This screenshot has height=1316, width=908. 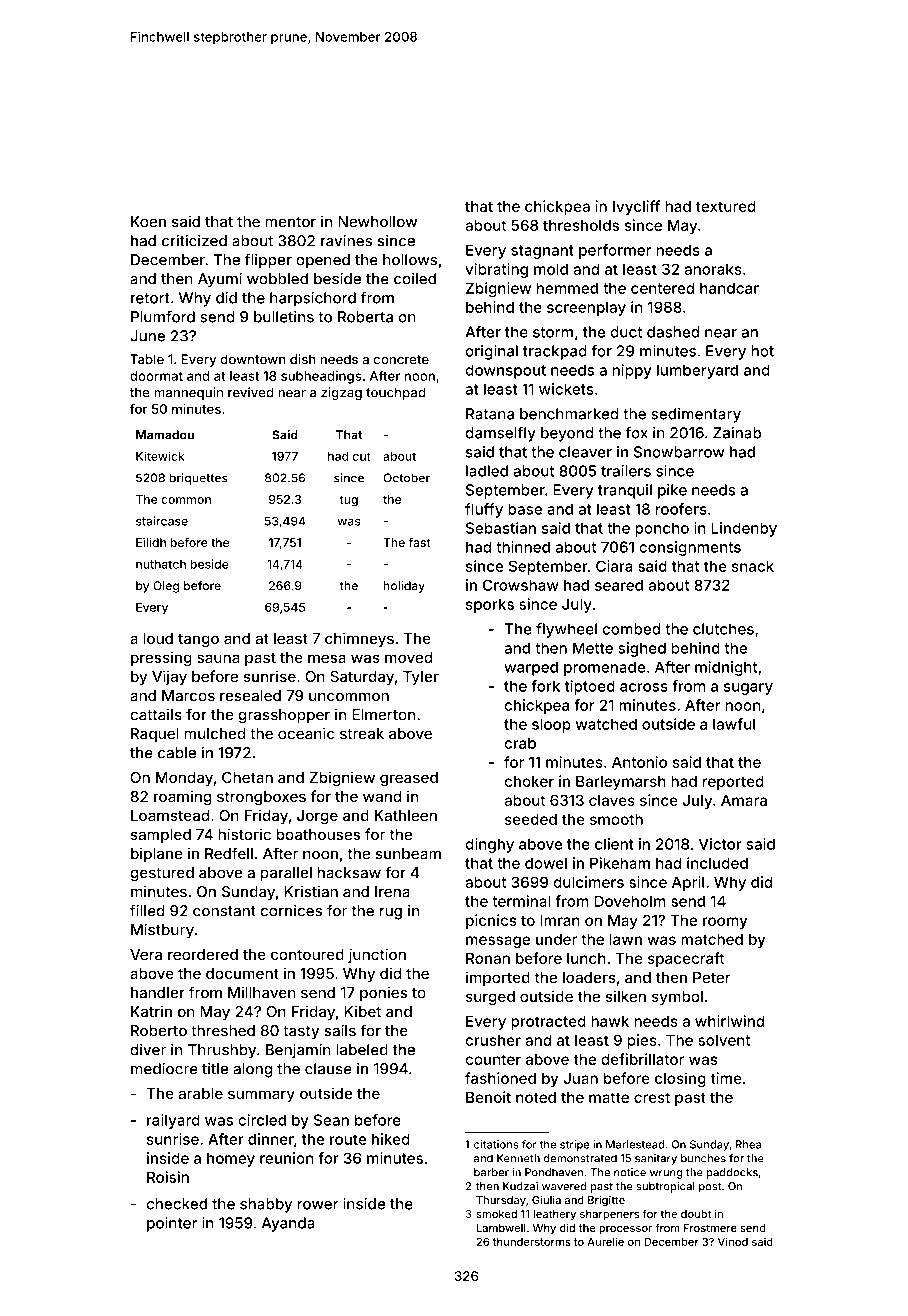 I want to click on protracted, so click(x=548, y=1022).
